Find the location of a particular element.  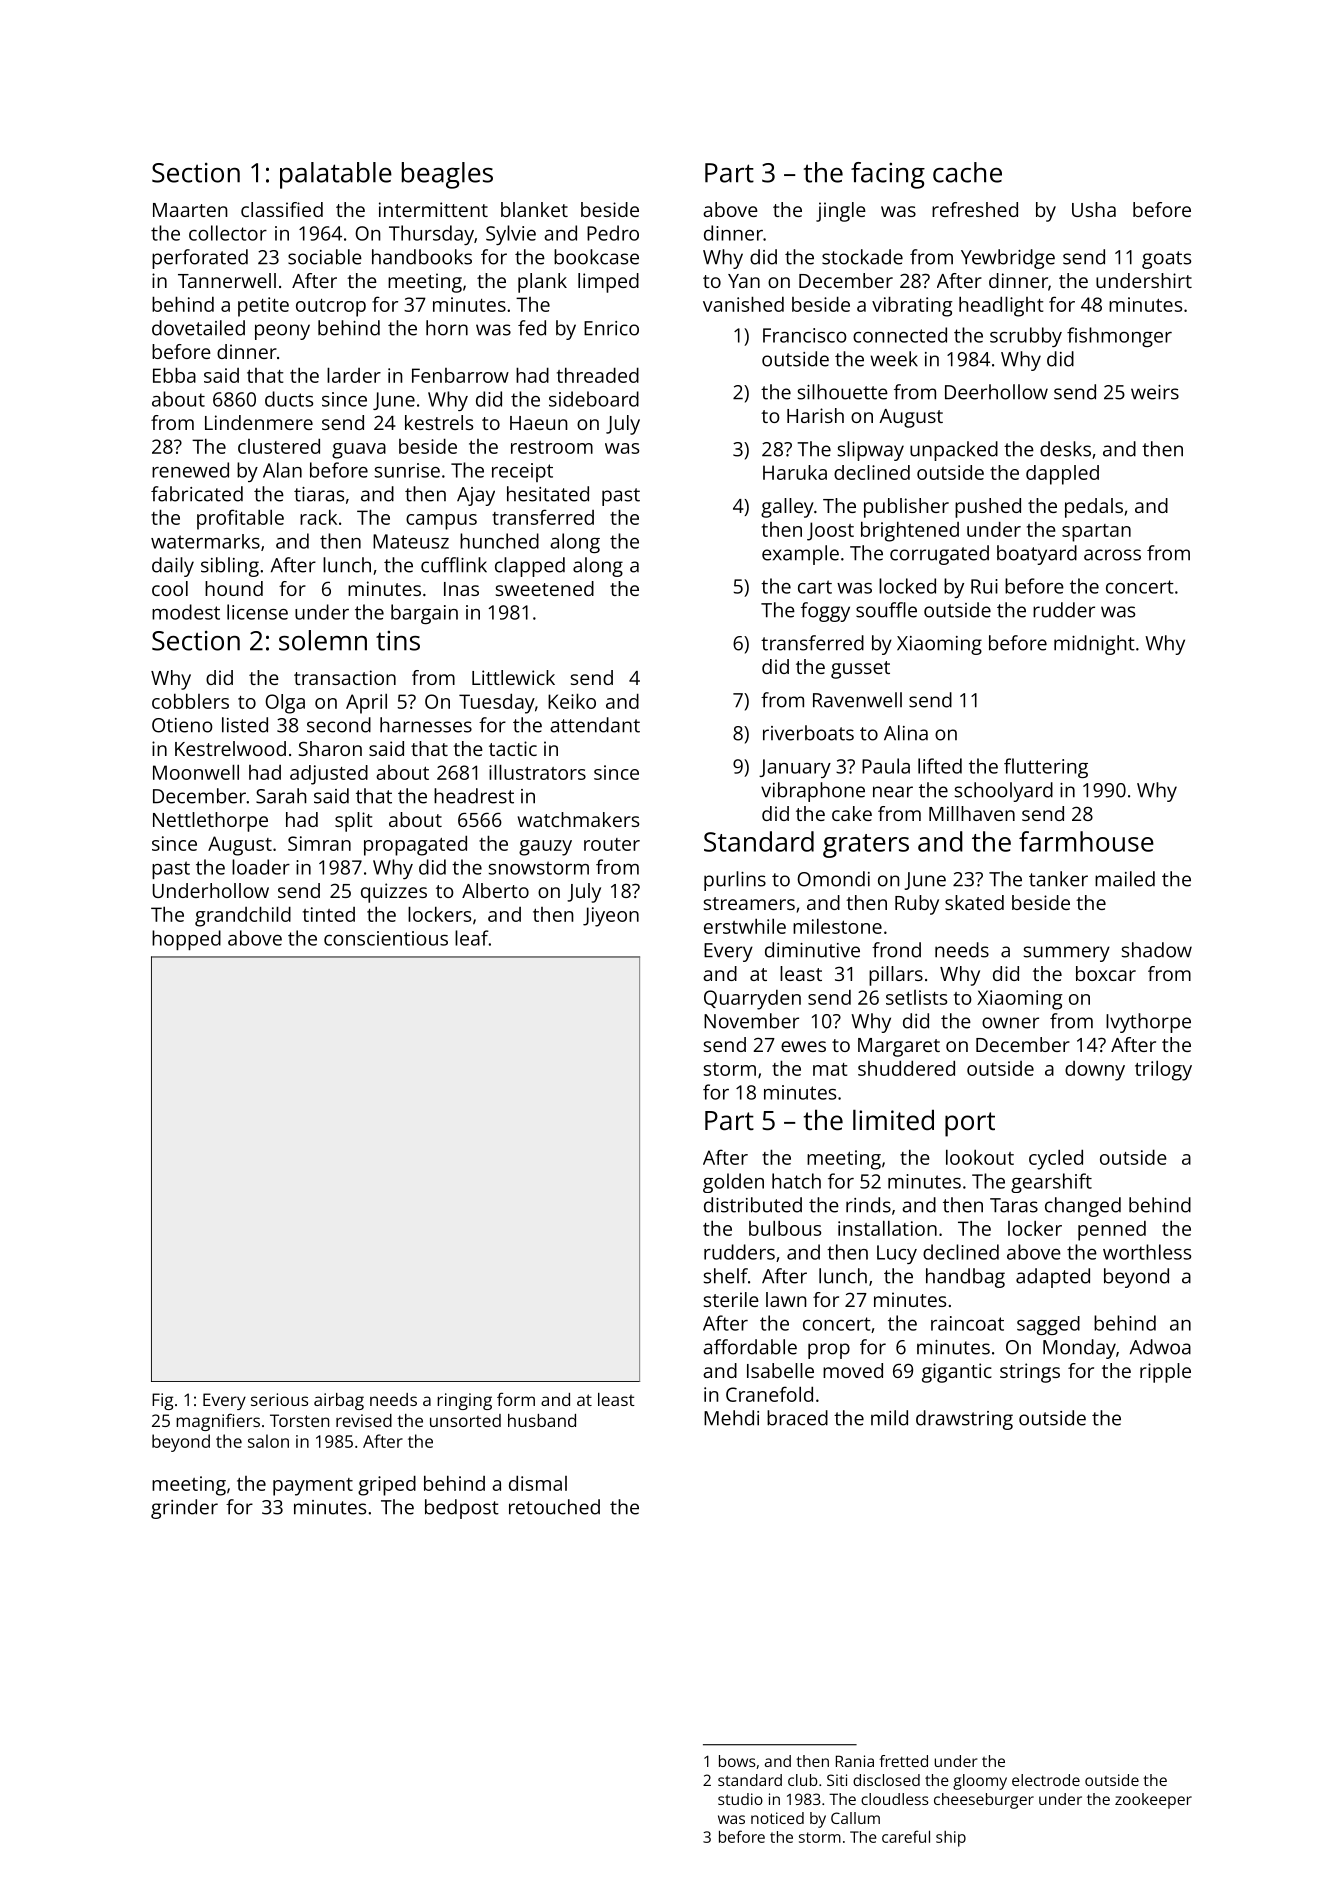

airbag is located at coordinates (339, 1401).
